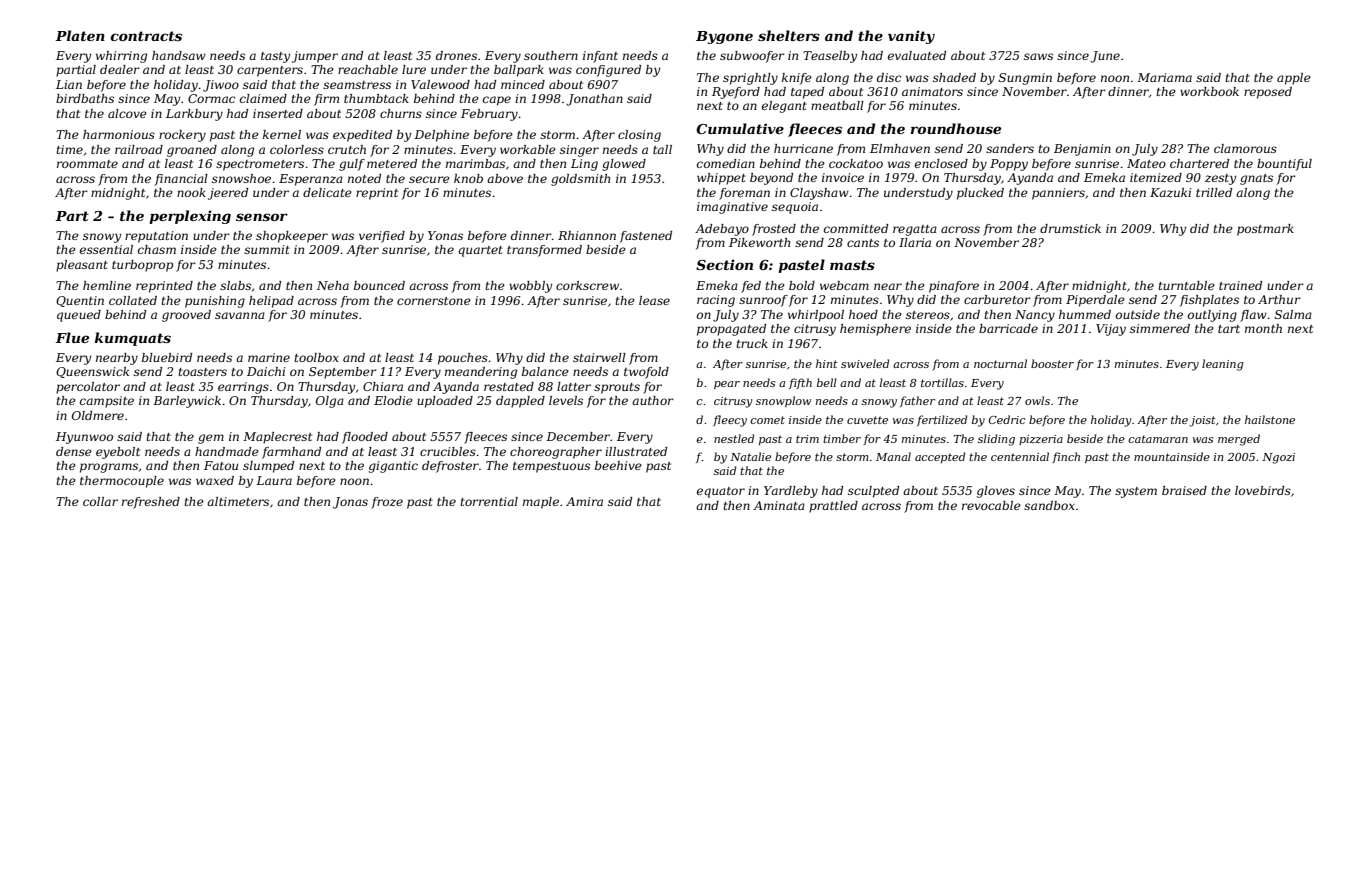  What do you see at coordinates (731, 330) in the screenshot?
I see `propagated` at bounding box center [731, 330].
